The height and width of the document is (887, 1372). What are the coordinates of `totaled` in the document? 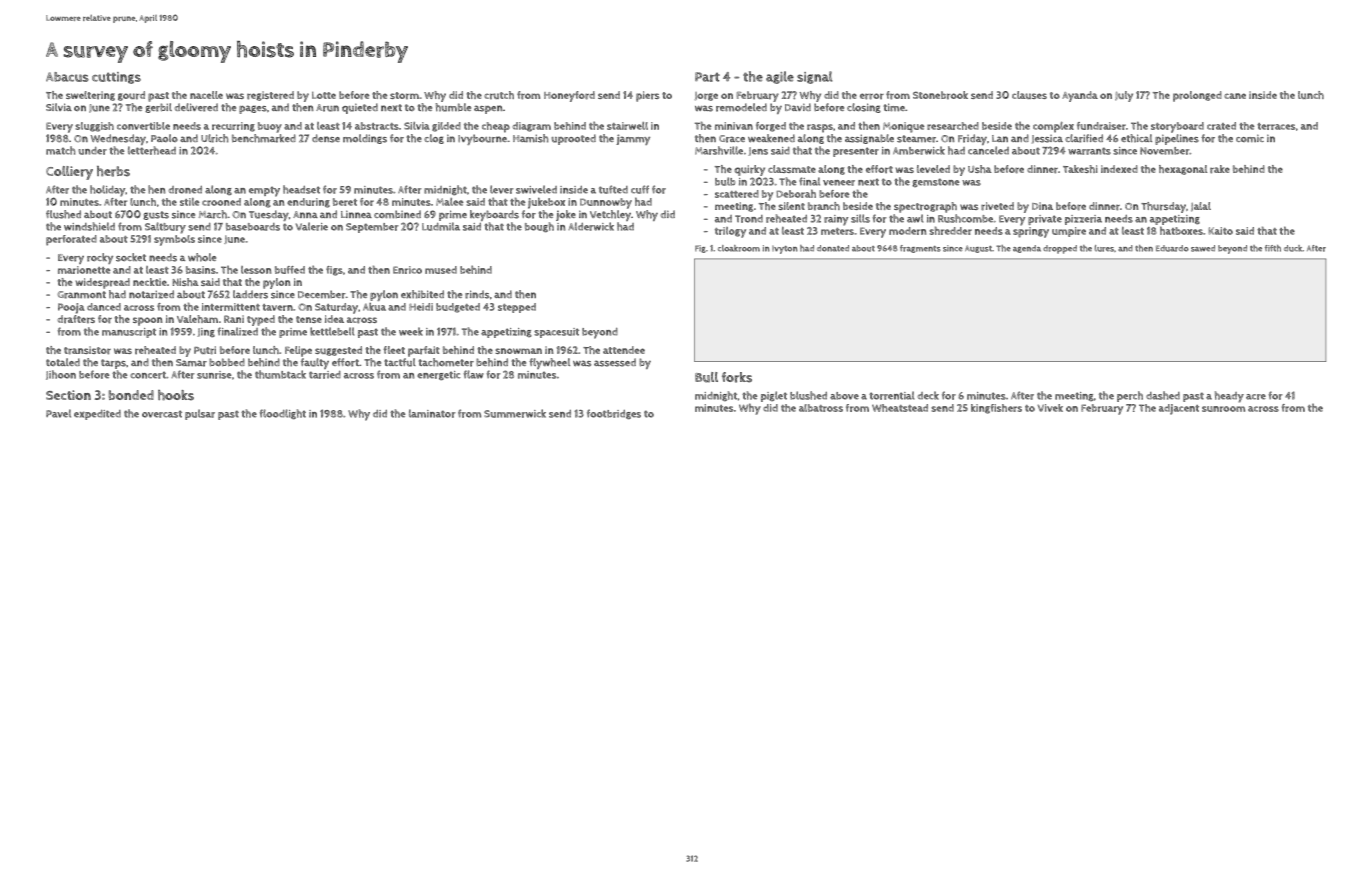 It's located at (63, 362).
